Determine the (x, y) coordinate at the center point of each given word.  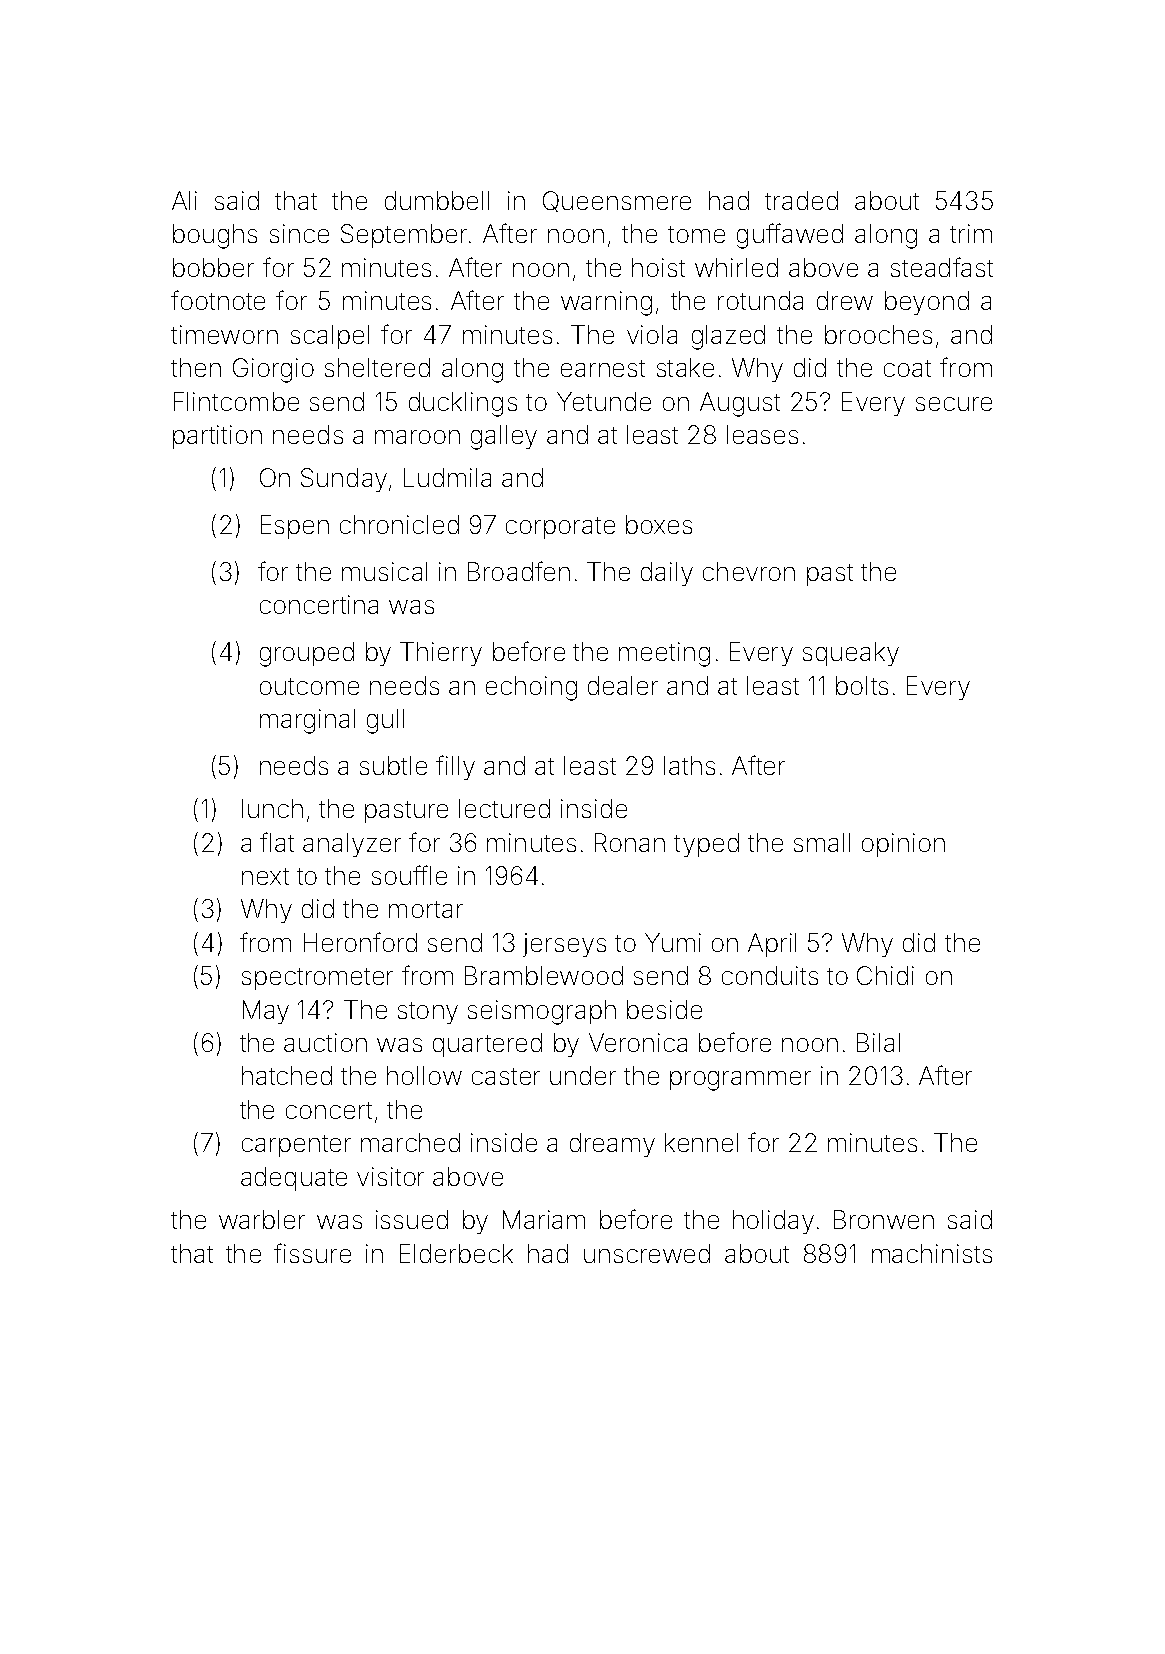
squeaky (851, 654)
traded (801, 200)
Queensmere (617, 201)
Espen (295, 527)
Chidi (885, 975)
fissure (312, 1253)
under (583, 1075)
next (265, 876)
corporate (560, 528)
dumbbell (437, 200)
